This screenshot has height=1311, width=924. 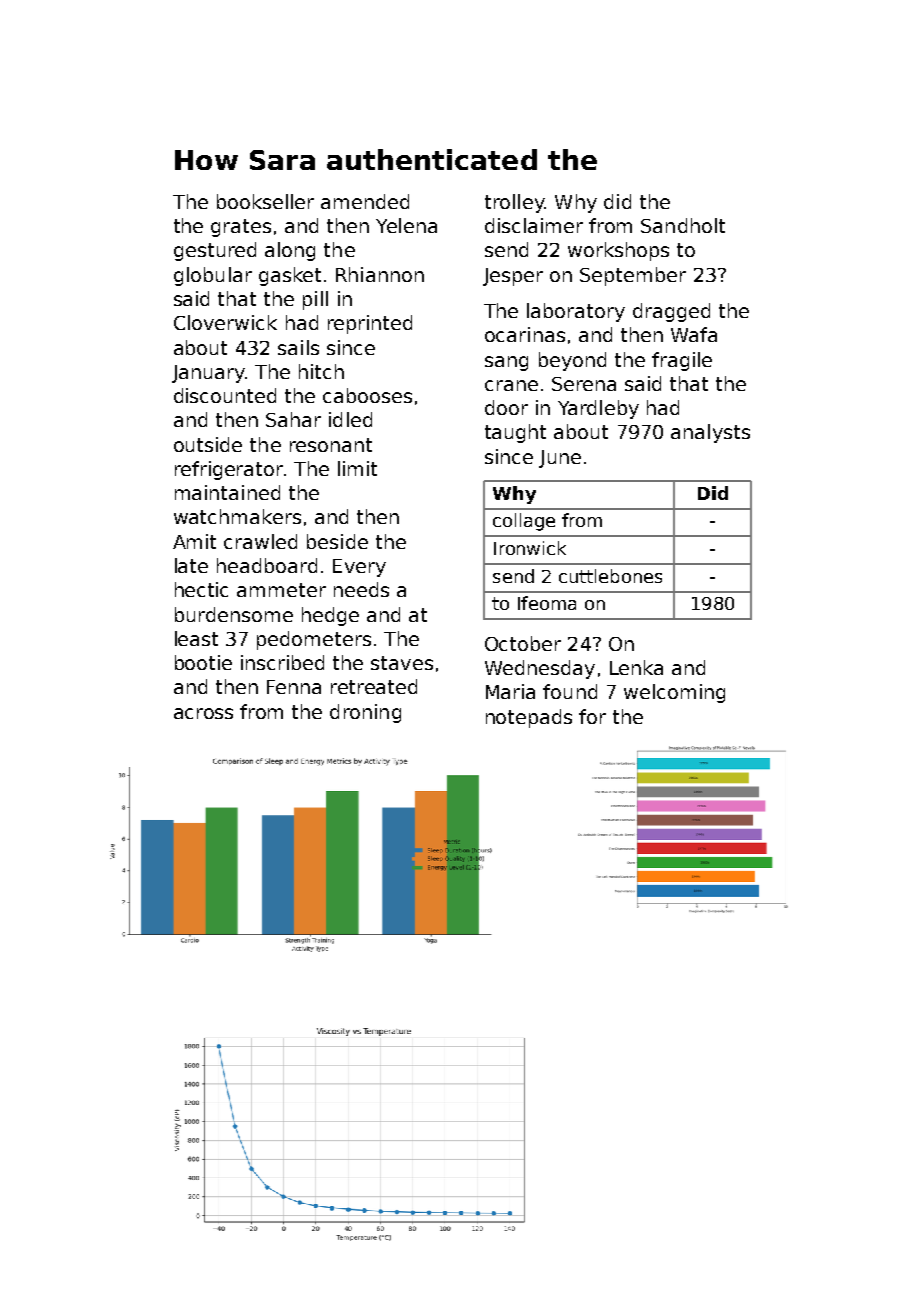 I want to click on droning, so click(x=365, y=713).
